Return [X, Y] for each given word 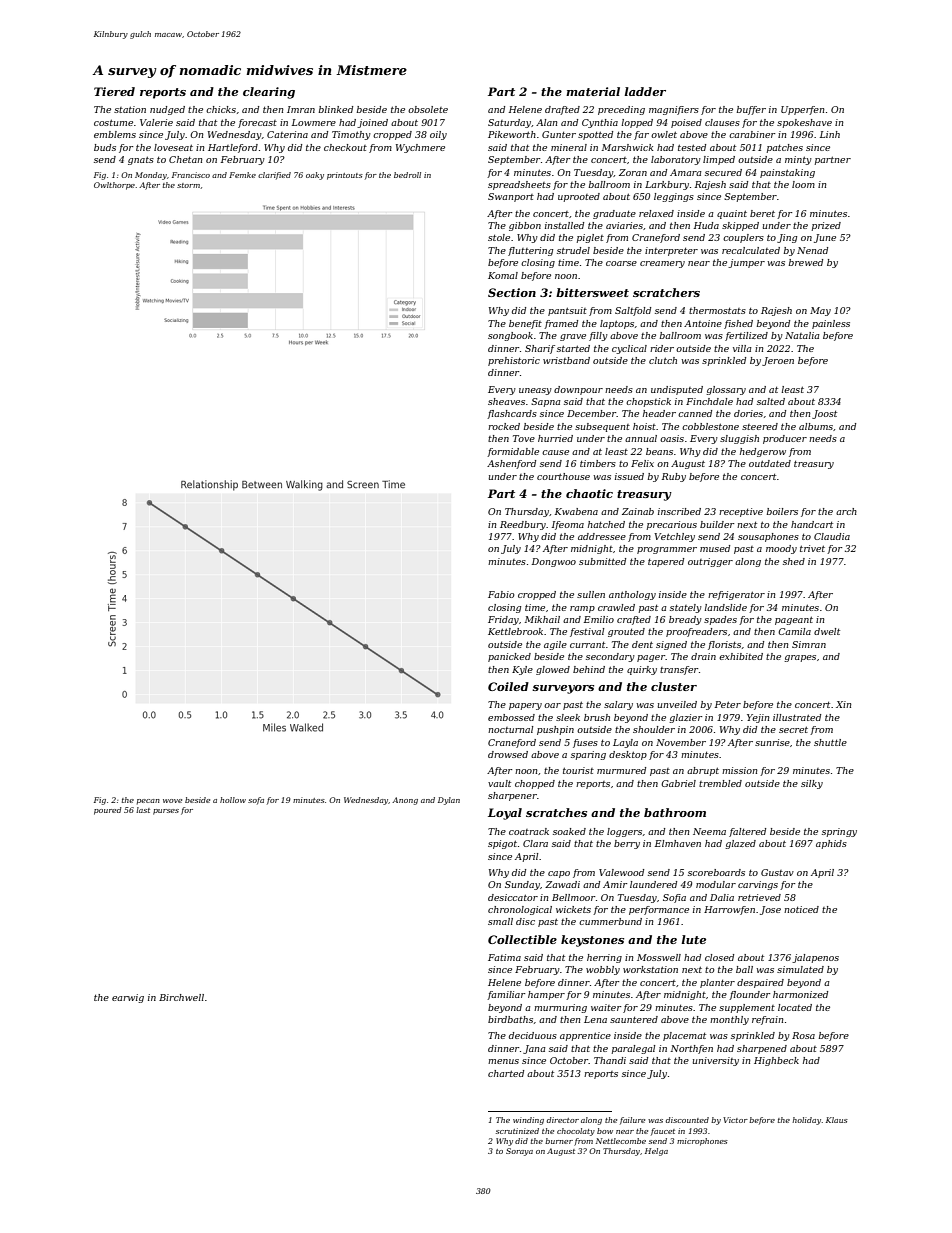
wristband [566, 360]
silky [812, 784]
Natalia [802, 335]
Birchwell [181, 997]
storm [188, 185]
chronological [520, 910]
